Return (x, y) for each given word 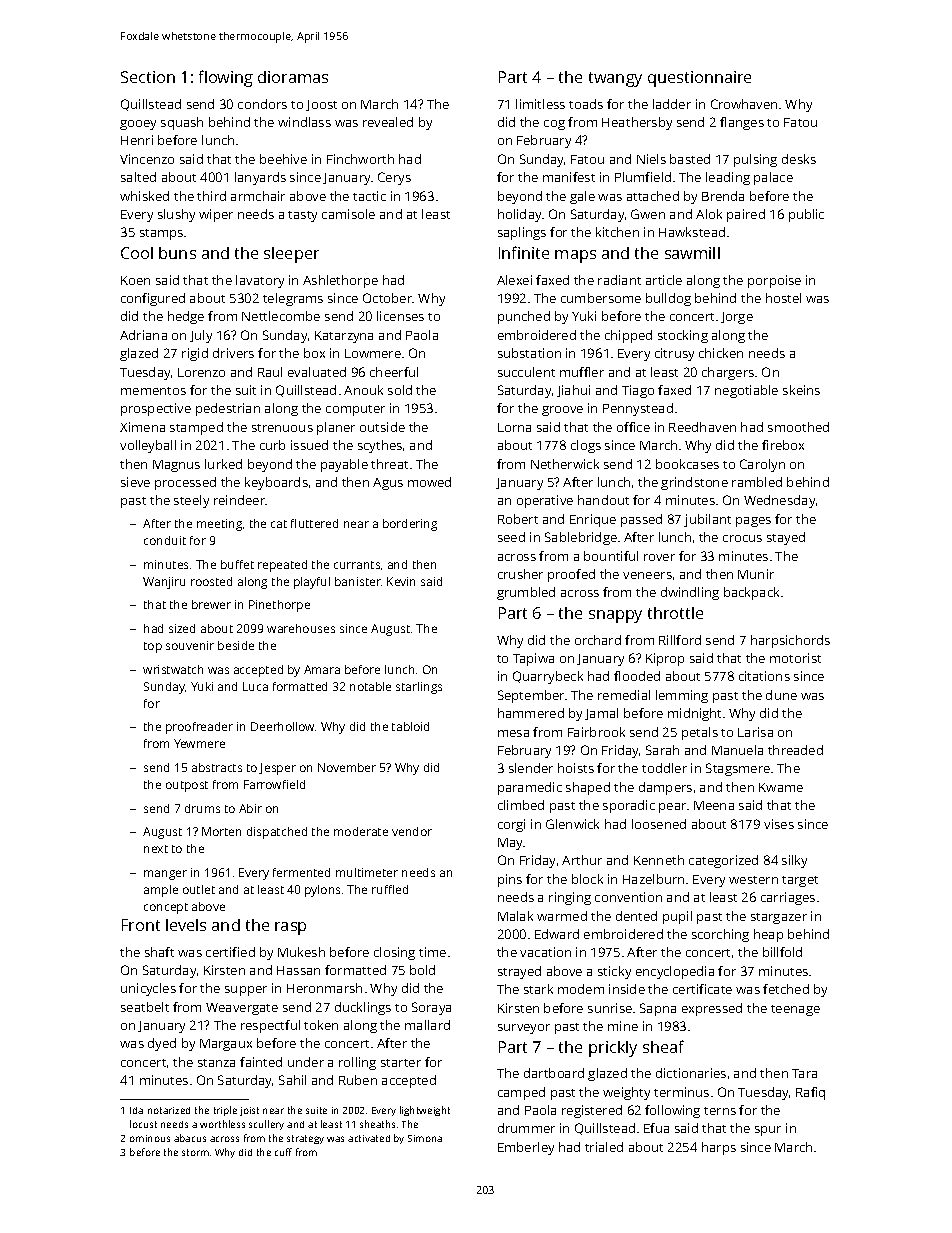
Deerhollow (283, 726)
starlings (419, 688)
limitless (540, 104)
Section (148, 77)
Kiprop (665, 659)
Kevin (401, 581)
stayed (786, 538)
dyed (162, 1044)
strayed (519, 972)
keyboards (276, 483)
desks (799, 159)
